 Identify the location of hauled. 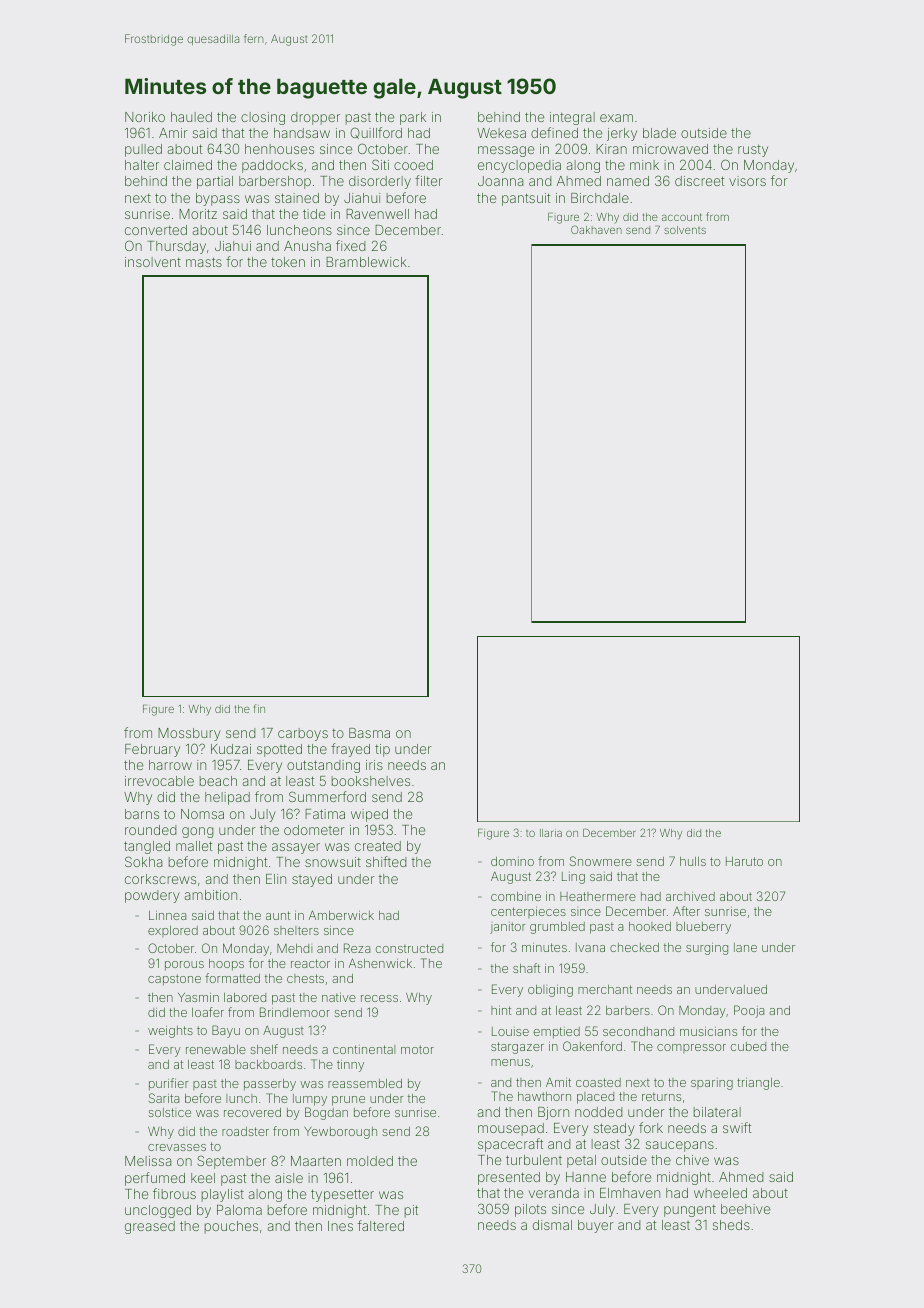
(191, 117).
